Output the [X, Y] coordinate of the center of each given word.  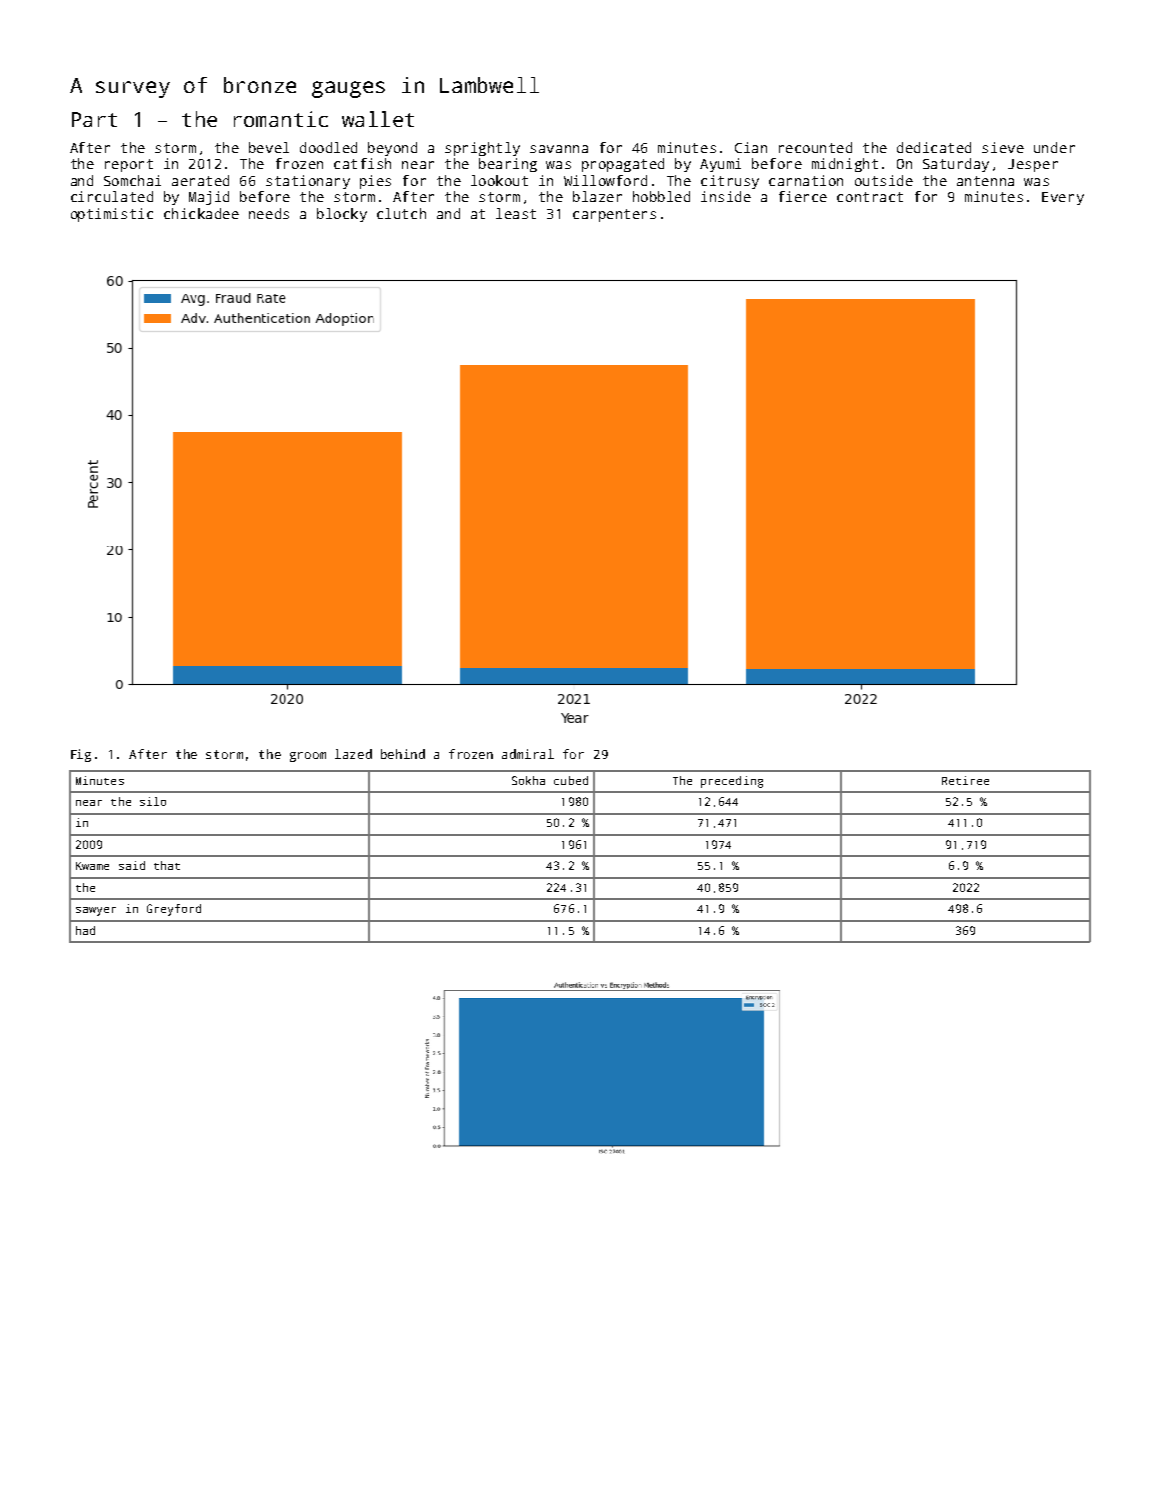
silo [153, 801]
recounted [815, 147]
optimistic [112, 215]
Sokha [528, 780]
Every [1063, 198]
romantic [281, 119]
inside [726, 196]
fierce [803, 196]
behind [403, 754]
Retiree [965, 780]
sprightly [482, 149]
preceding [732, 782]
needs [269, 213]
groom [308, 757]
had [85, 930]
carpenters [614, 215]
